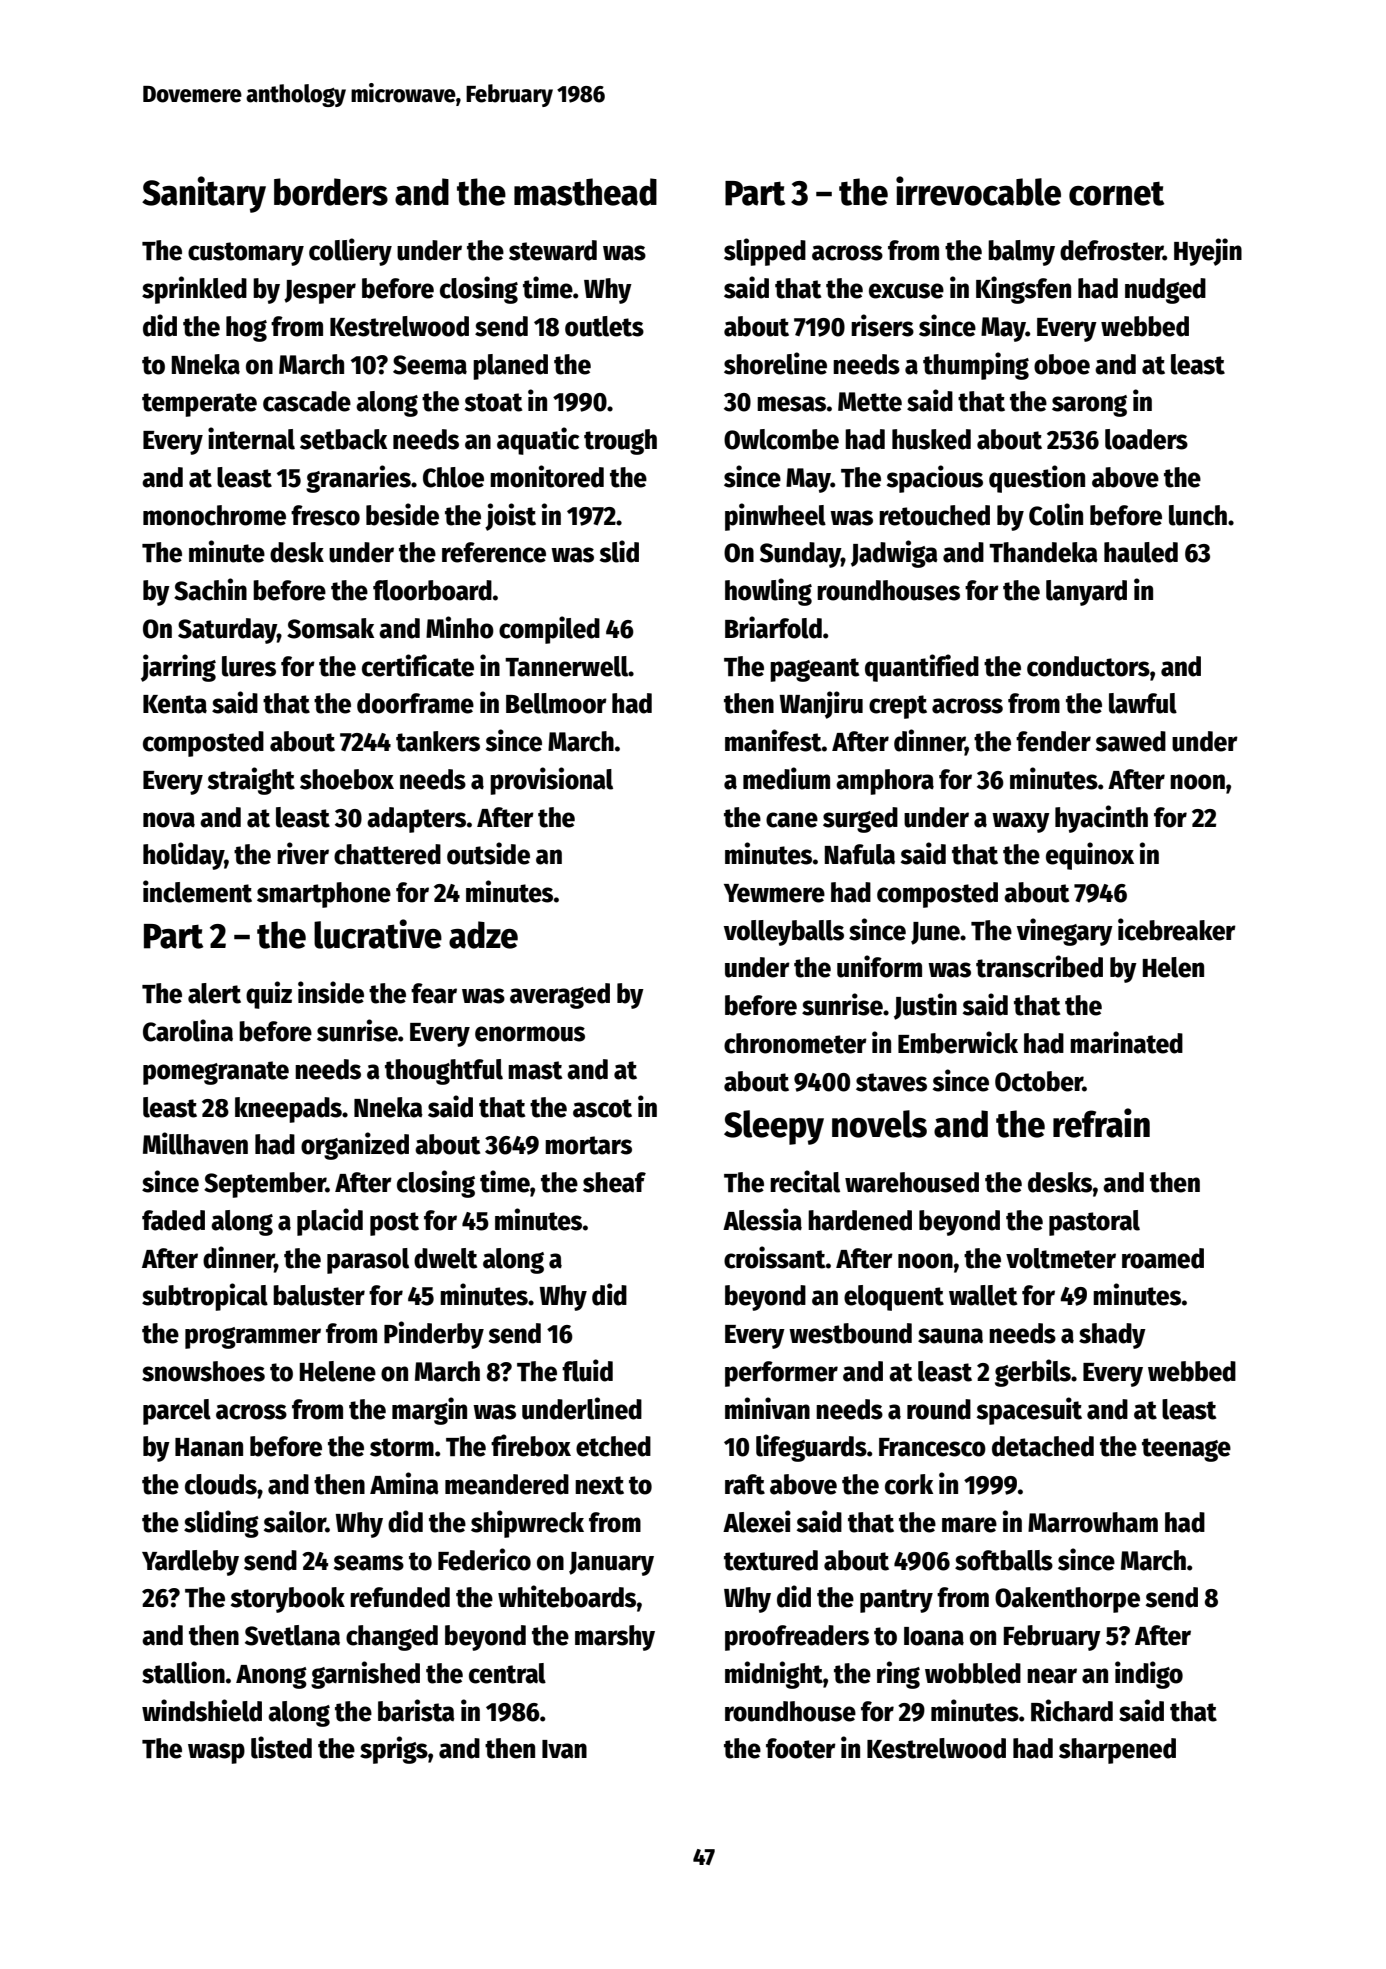 This screenshot has width=1386, height=1969. Describe the element at coordinates (1149, 1675) in the screenshot. I see `indigo` at that location.
